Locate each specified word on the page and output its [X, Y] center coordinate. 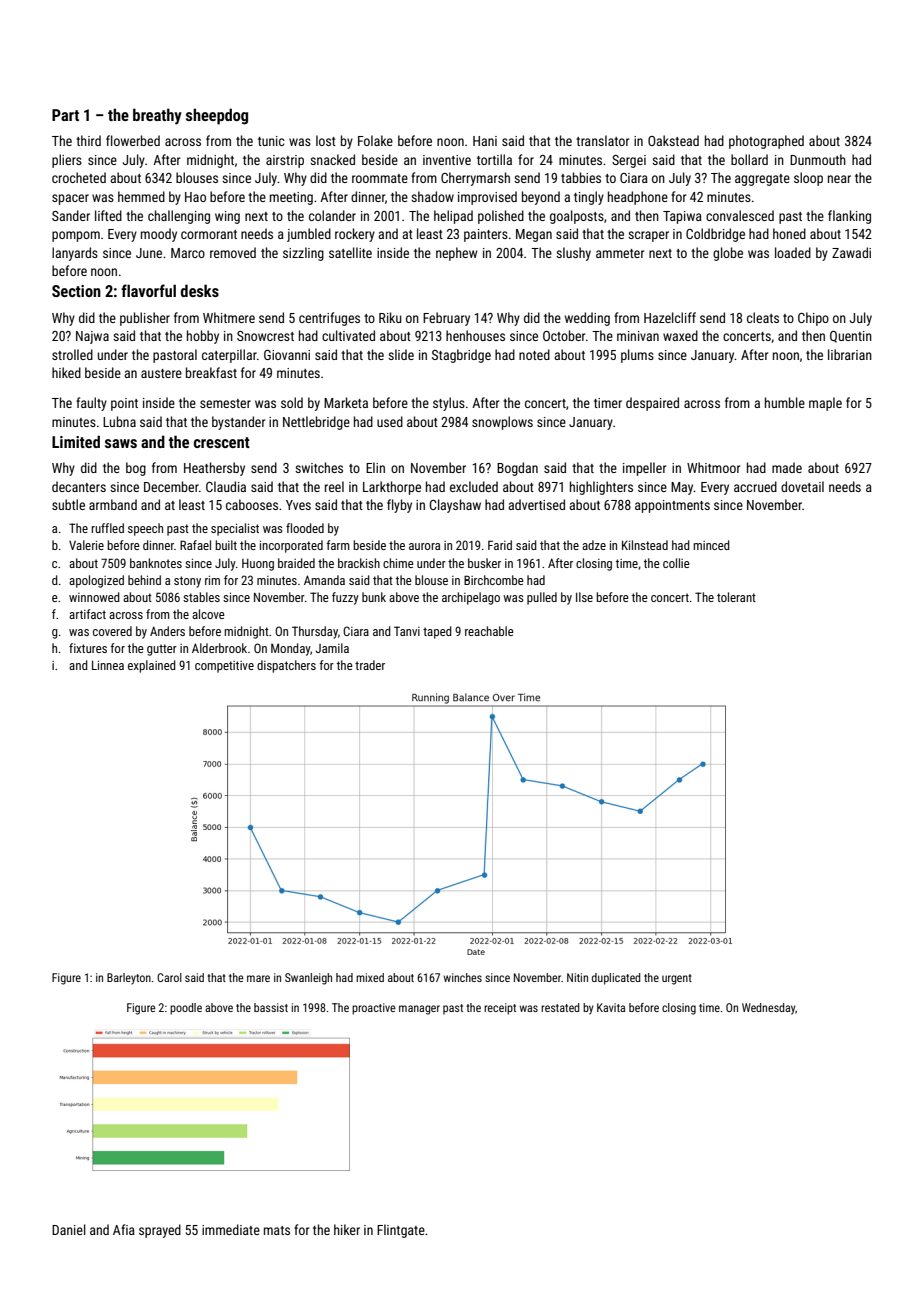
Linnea [108, 665]
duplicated [616, 979]
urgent [677, 979]
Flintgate [401, 1231]
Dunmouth [818, 159]
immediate [231, 1229]
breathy [157, 116]
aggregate [762, 180]
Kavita [611, 1007]
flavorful [148, 290]
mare [258, 978]
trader [370, 665]
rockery [355, 235]
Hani [485, 141]
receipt [500, 1009]
